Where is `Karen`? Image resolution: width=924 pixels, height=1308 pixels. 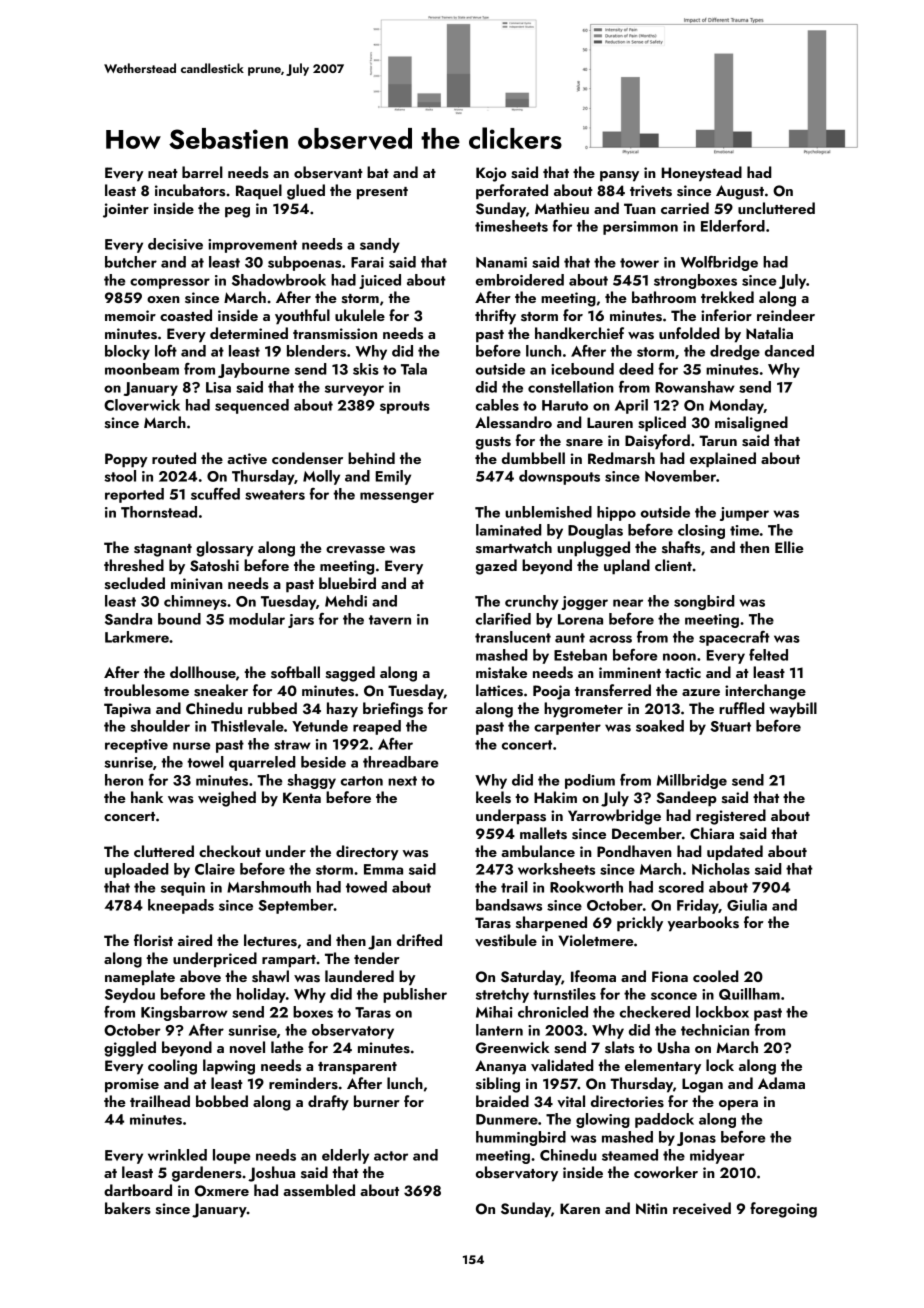
Karen is located at coordinates (580, 1208).
